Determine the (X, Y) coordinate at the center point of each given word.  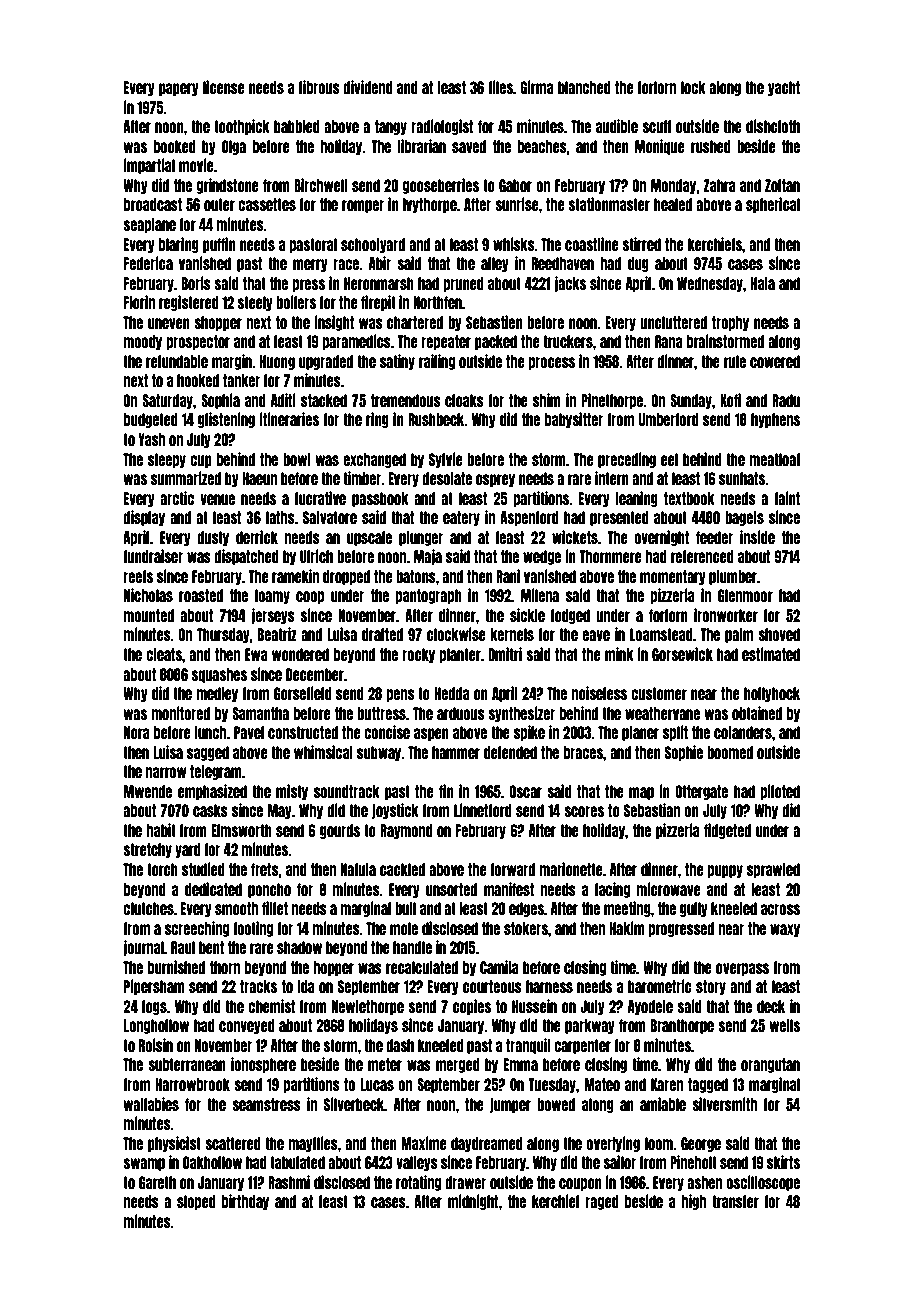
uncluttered (673, 322)
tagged (708, 1085)
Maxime (424, 1143)
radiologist (442, 127)
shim (547, 400)
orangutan (770, 1065)
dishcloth (773, 126)
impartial (149, 166)
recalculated (422, 967)
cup (201, 461)
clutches (148, 908)
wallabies (151, 1104)
